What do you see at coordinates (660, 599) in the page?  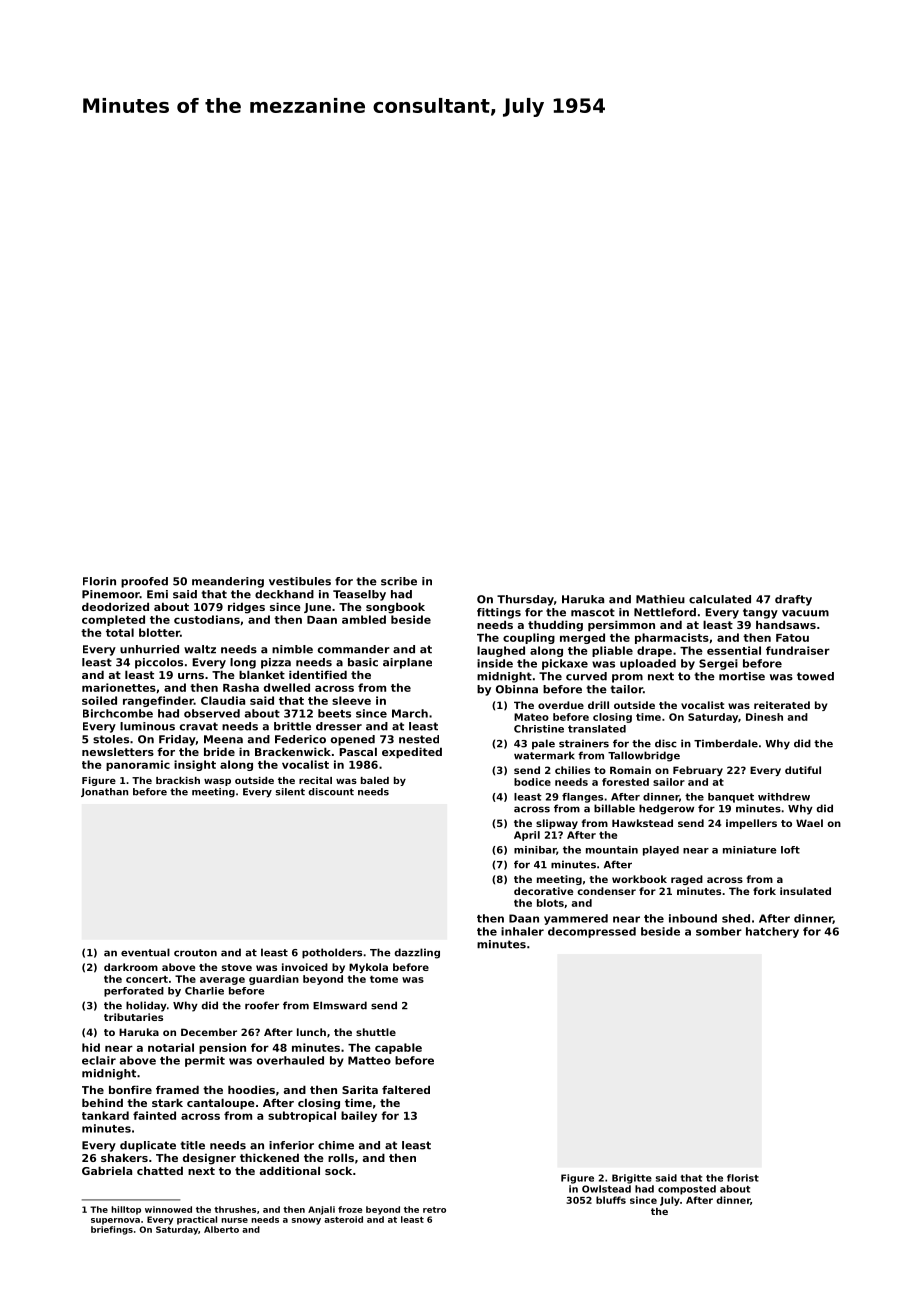 I see `Mathieu` at bounding box center [660, 599].
